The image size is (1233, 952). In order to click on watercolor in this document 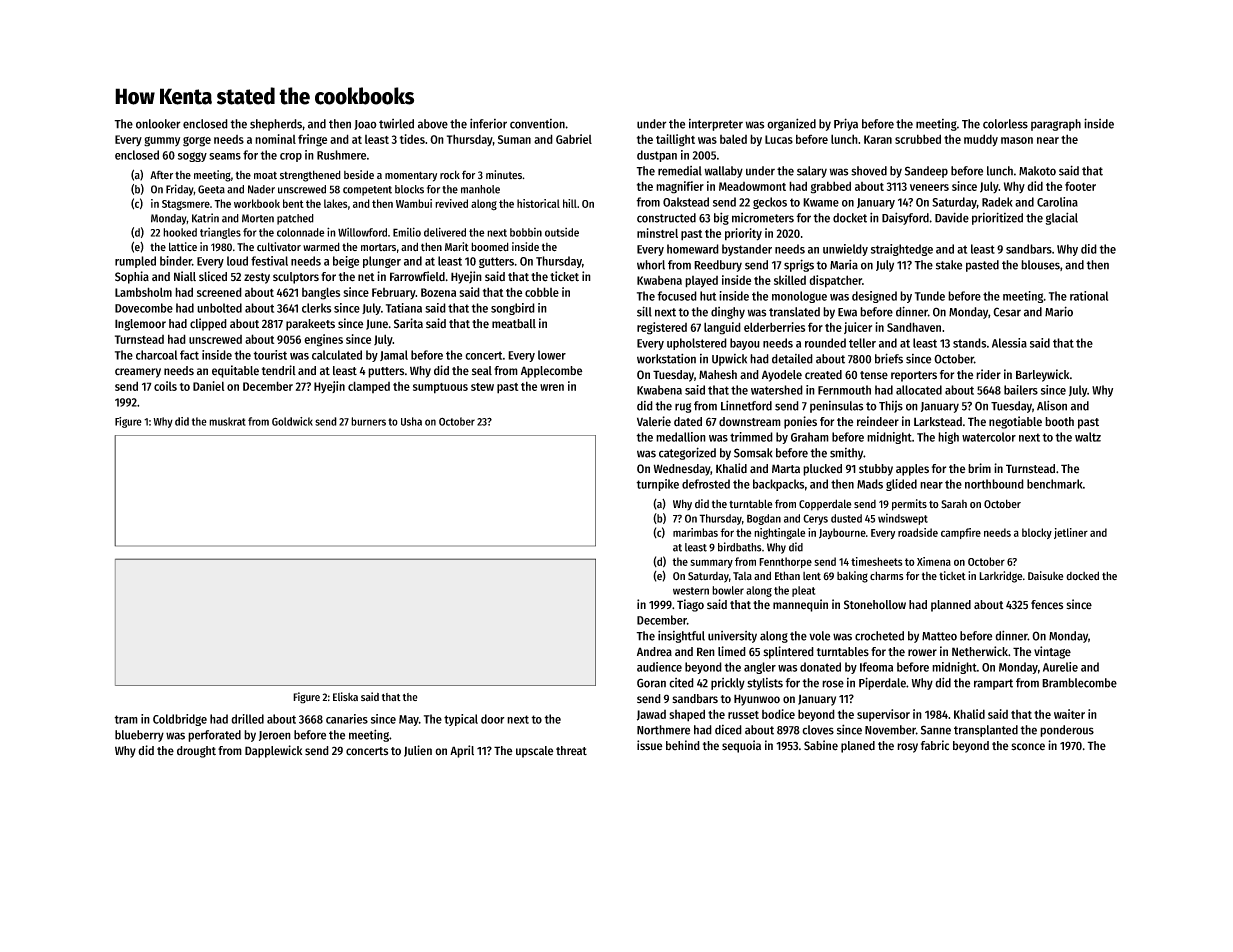, I will do `click(989, 437)`.
